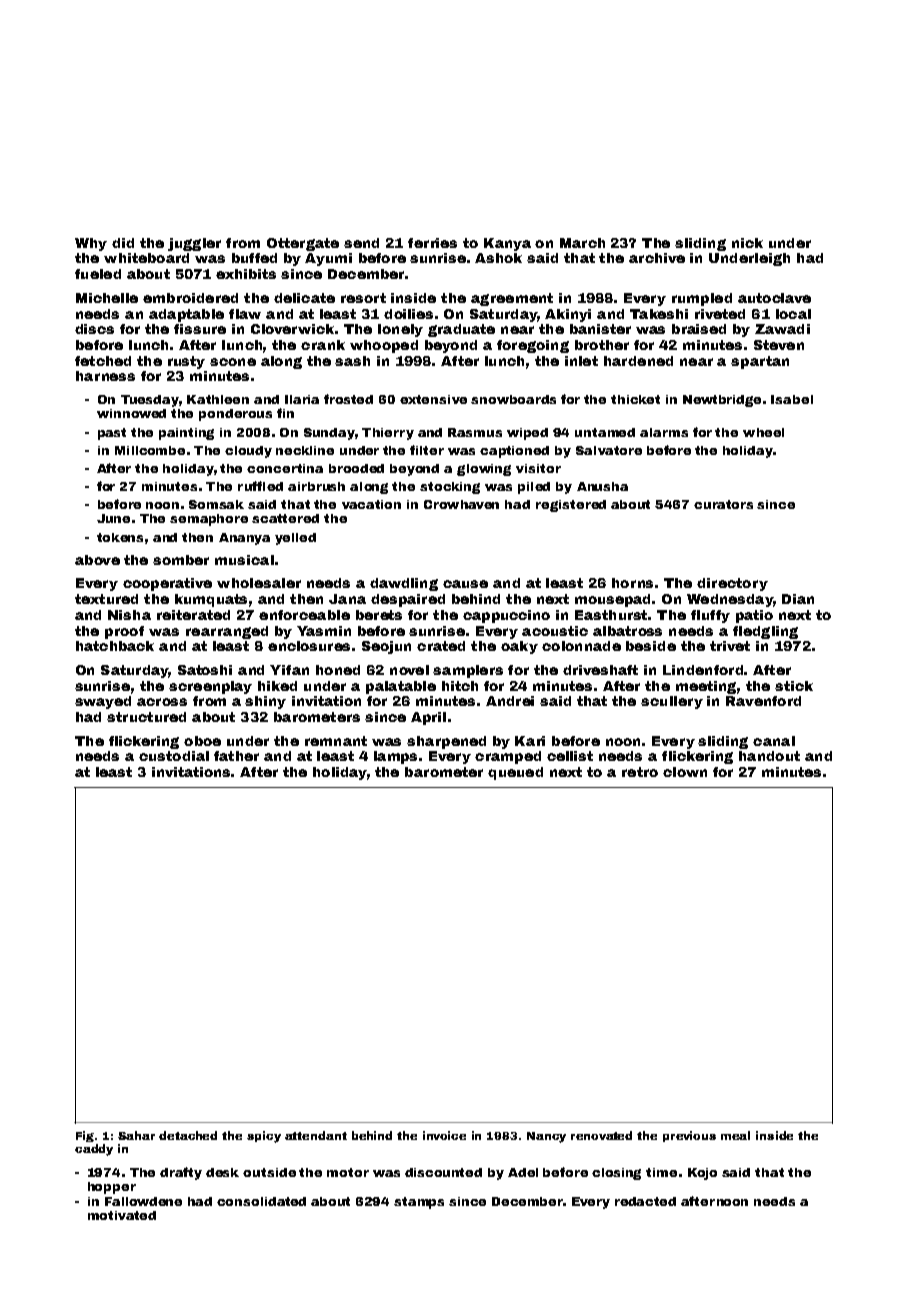 This screenshot has height=1316, width=908. I want to click on meal, so click(735, 1135).
